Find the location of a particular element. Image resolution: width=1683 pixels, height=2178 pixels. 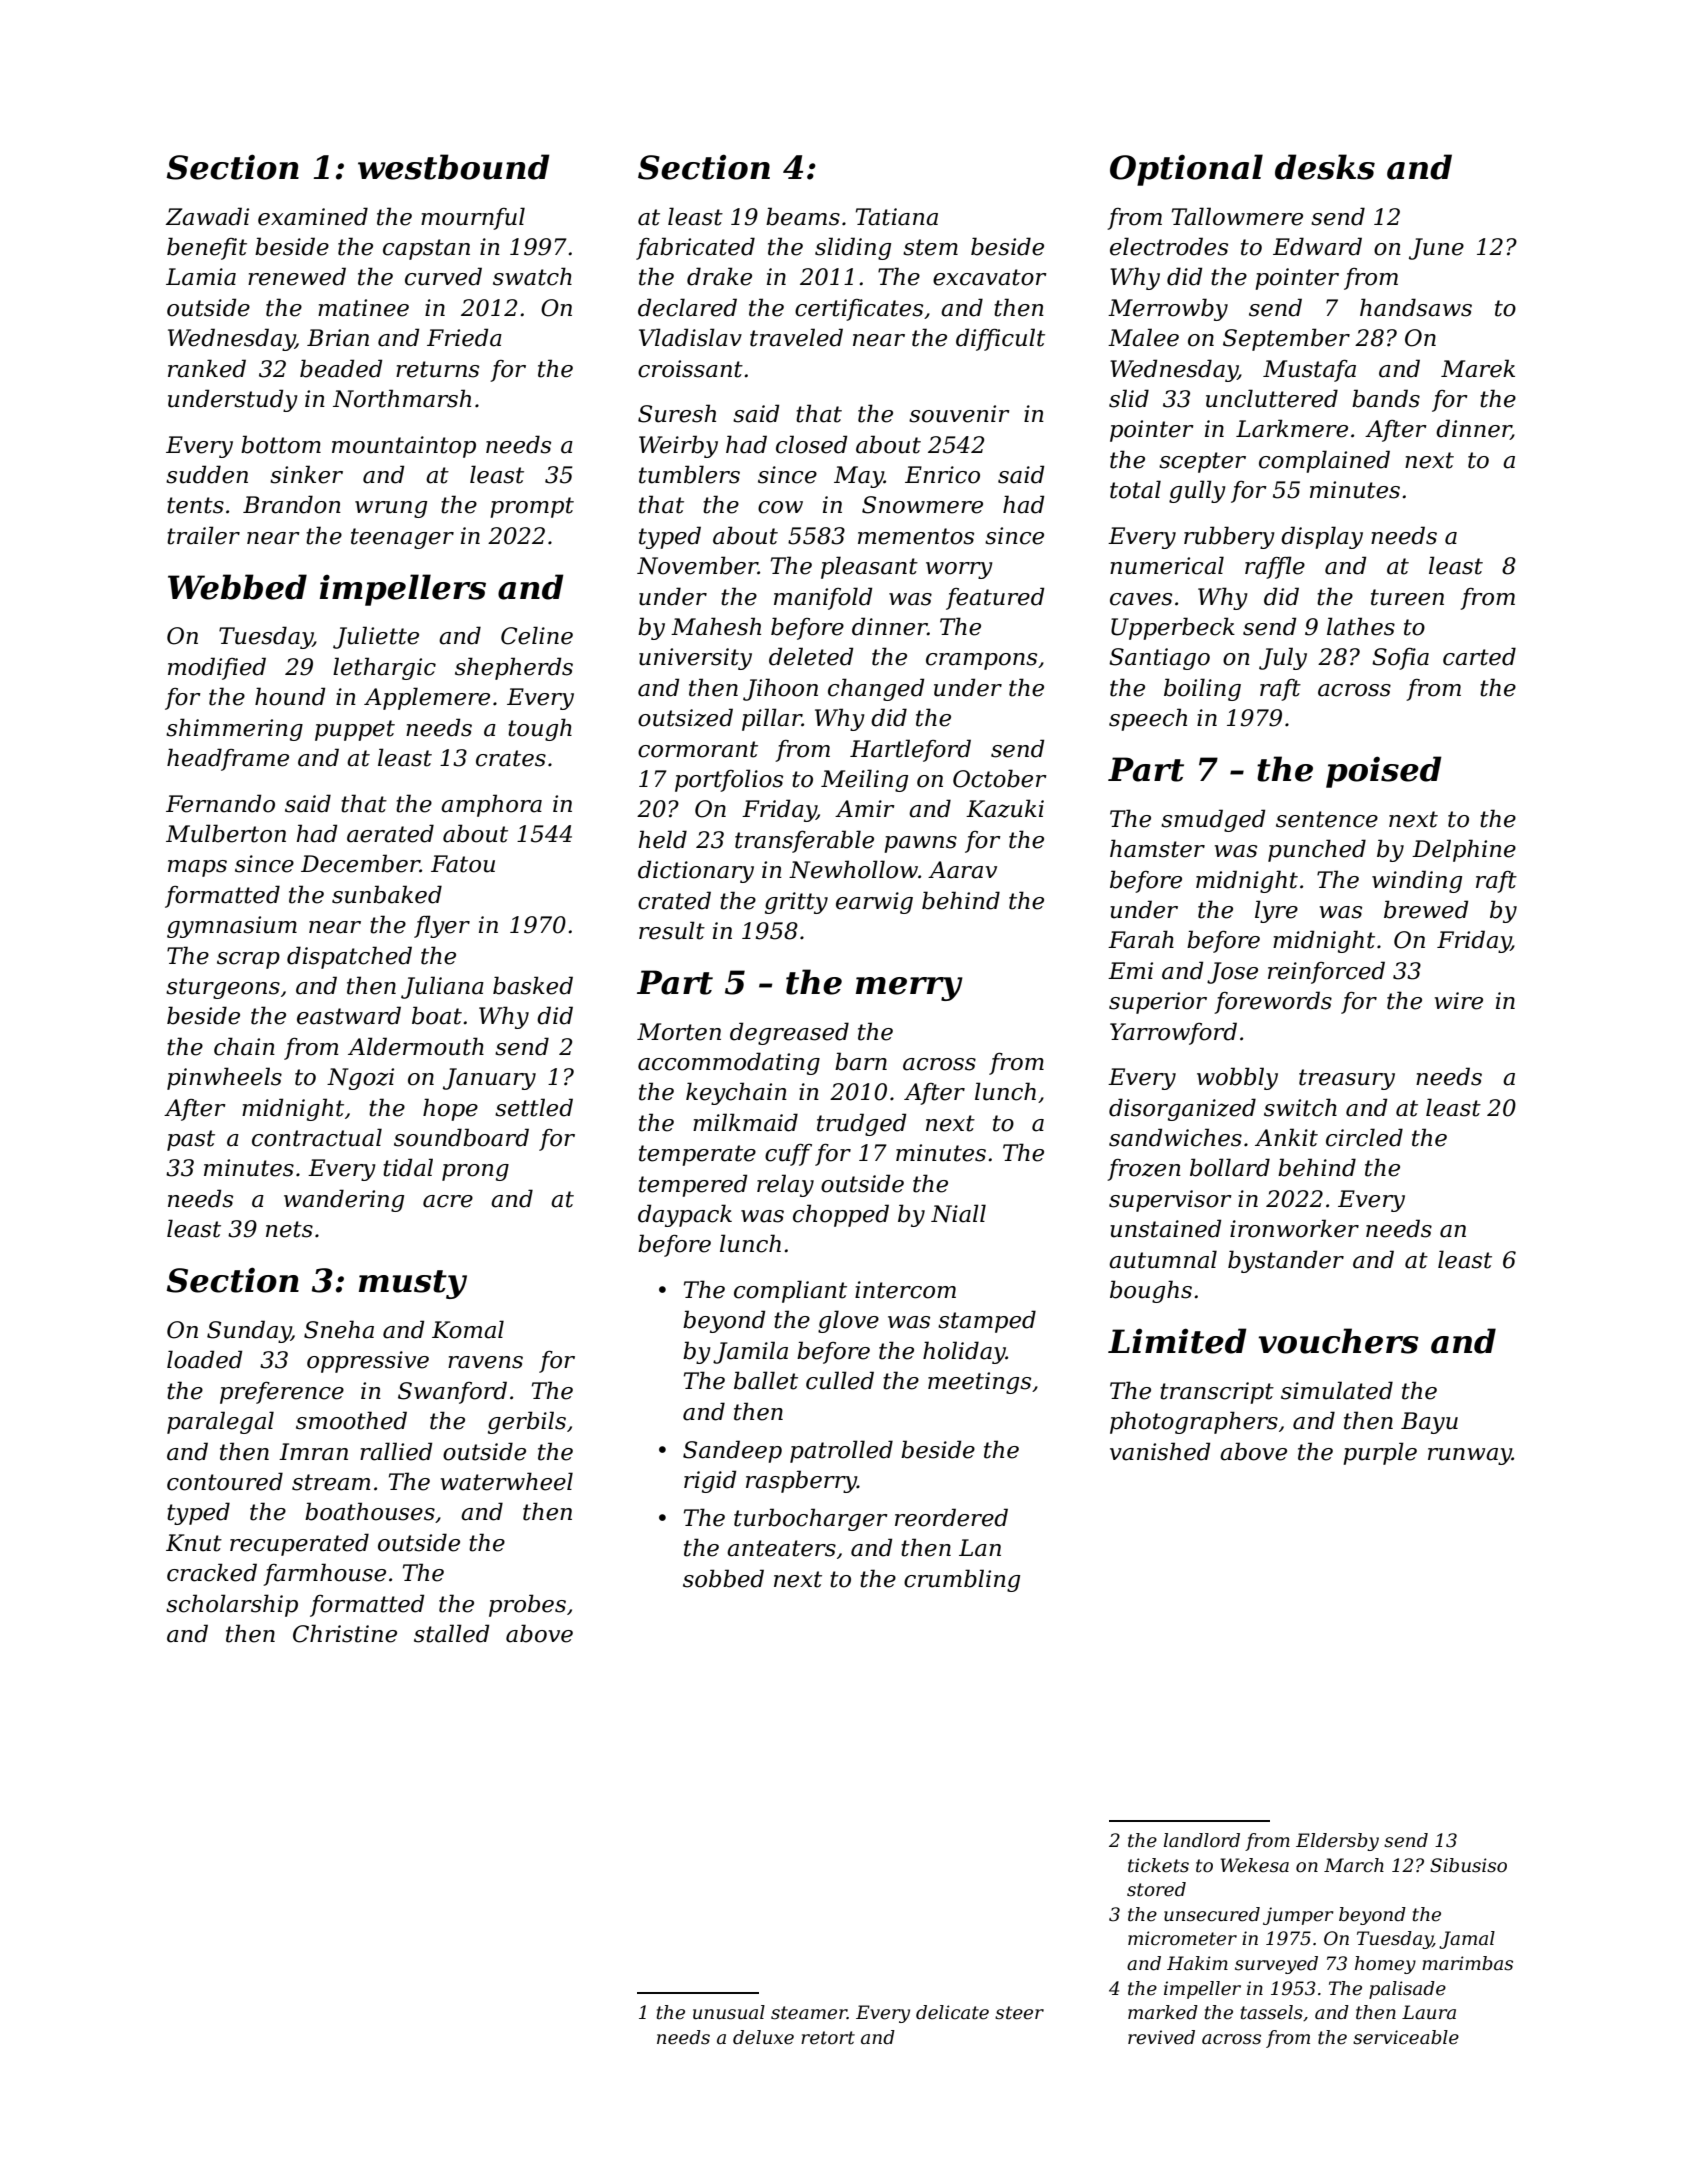

carted is located at coordinates (1479, 656).
